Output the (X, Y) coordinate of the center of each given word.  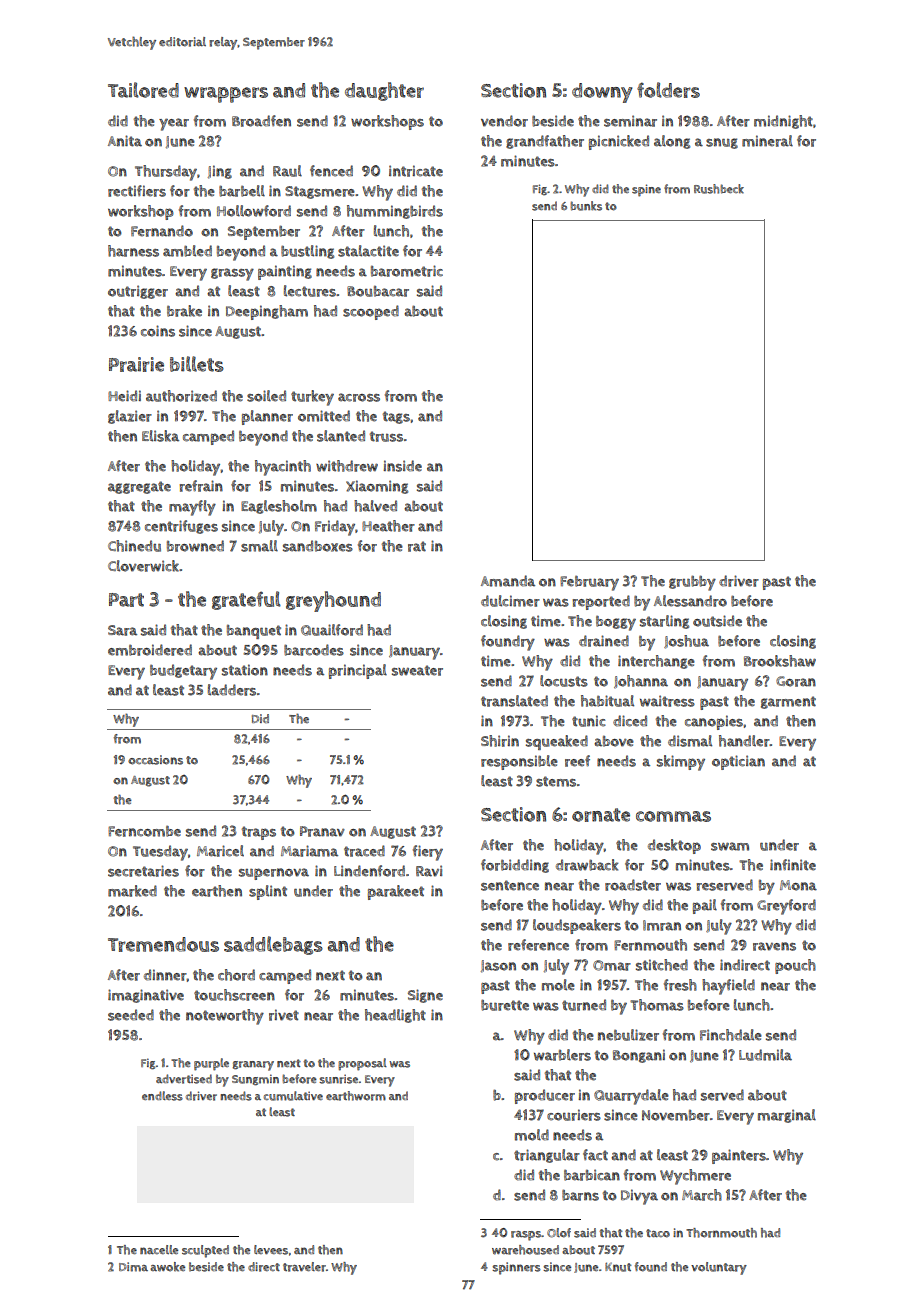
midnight (783, 122)
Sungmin (255, 1080)
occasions (155, 760)
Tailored (143, 90)
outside (717, 621)
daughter (384, 91)
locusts (564, 681)
